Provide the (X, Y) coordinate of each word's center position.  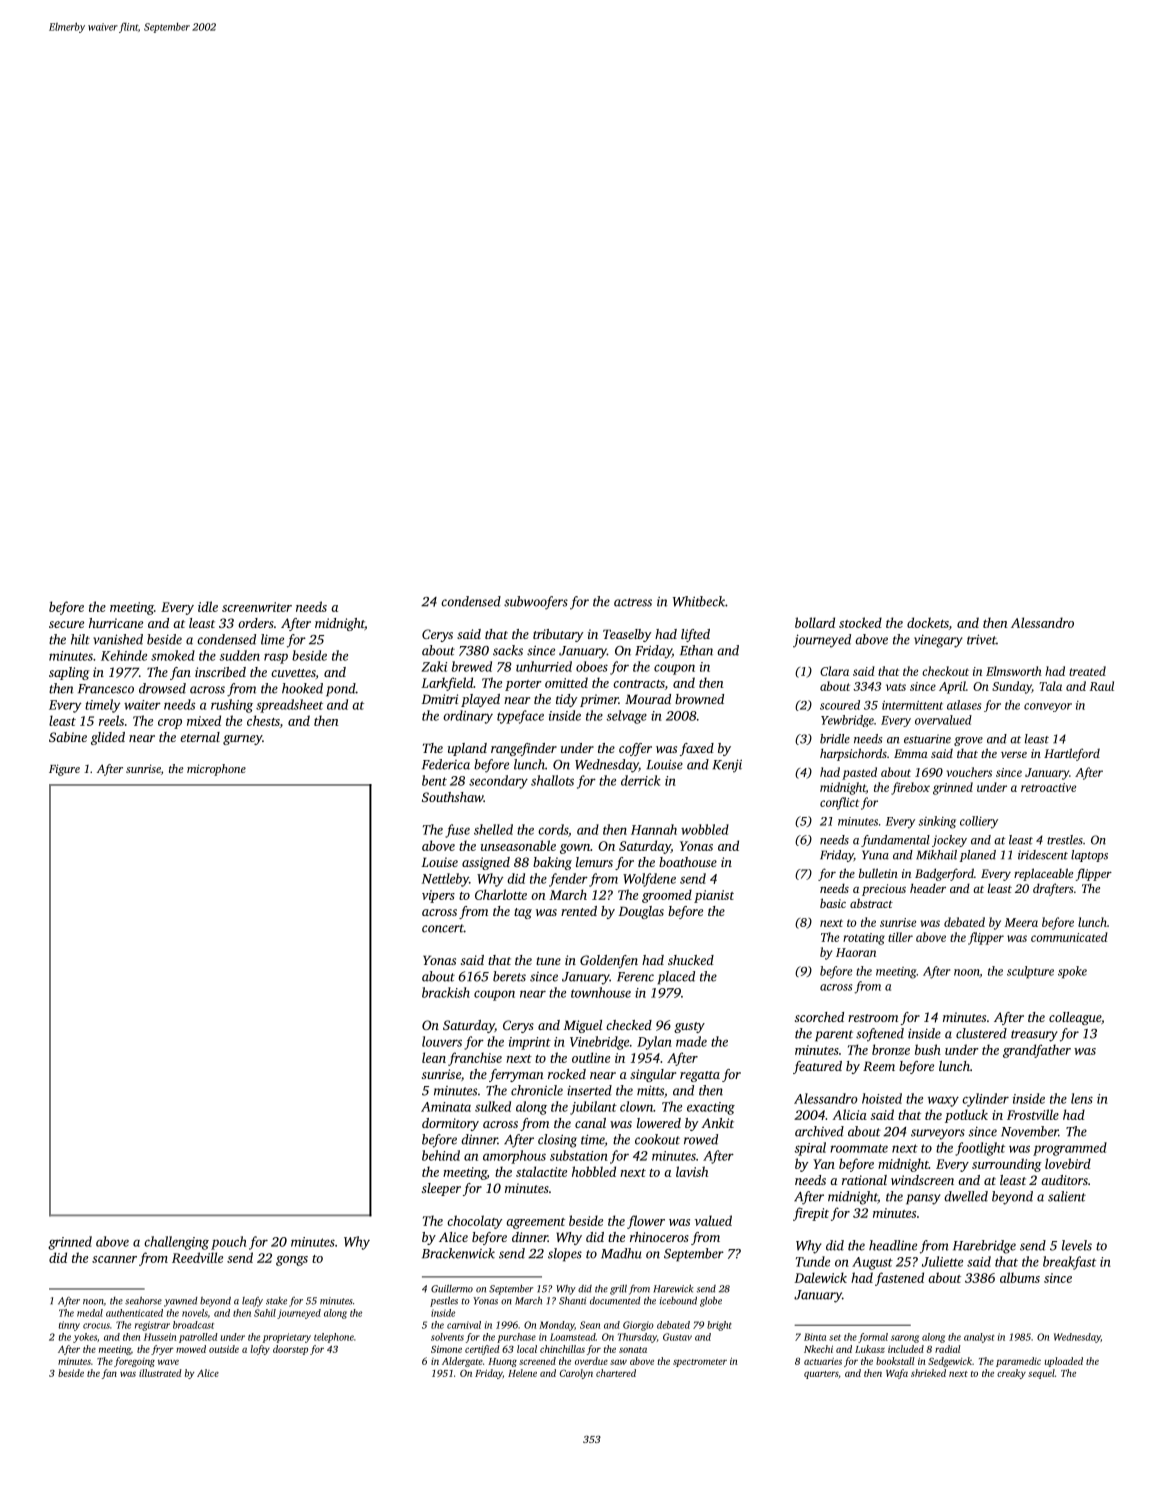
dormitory (450, 1124)
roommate (859, 1148)
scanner (114, 1259)
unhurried (544, 666)
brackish (446, 992)
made (691, 1041)
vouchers (969, 772)
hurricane (116, 623)
